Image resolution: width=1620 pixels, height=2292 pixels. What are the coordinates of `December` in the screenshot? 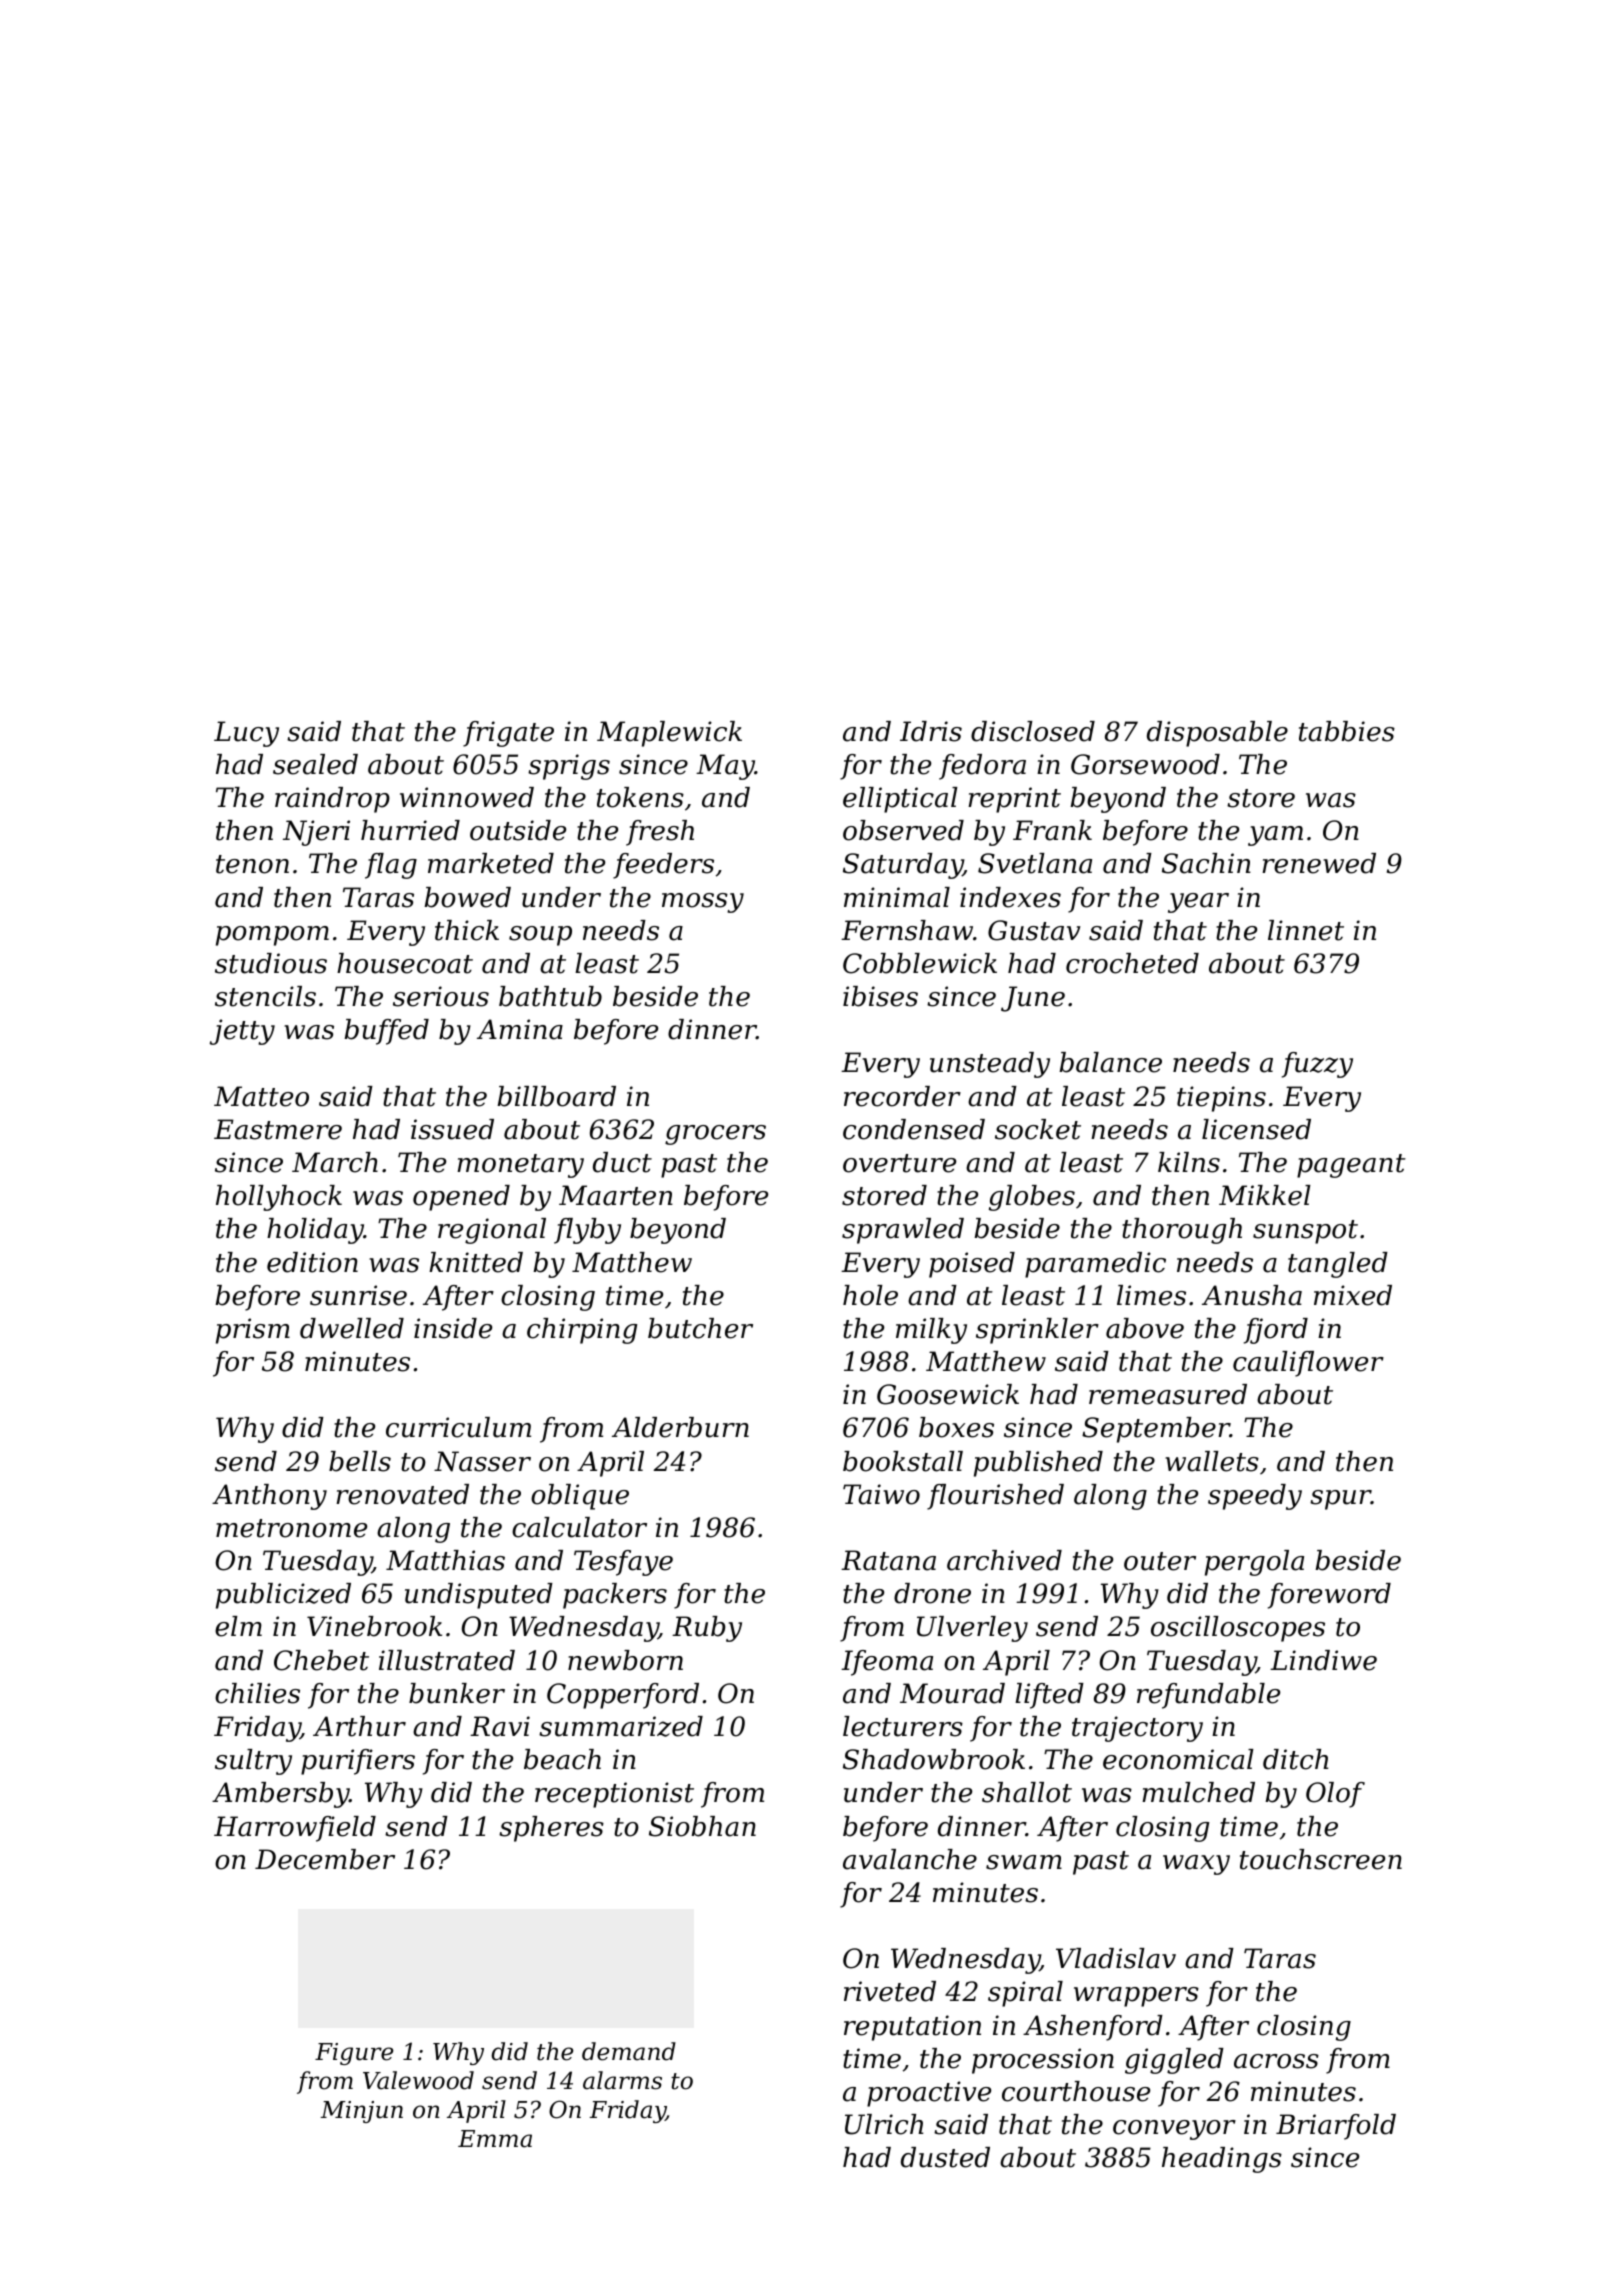 It's located at (325, 1859).
